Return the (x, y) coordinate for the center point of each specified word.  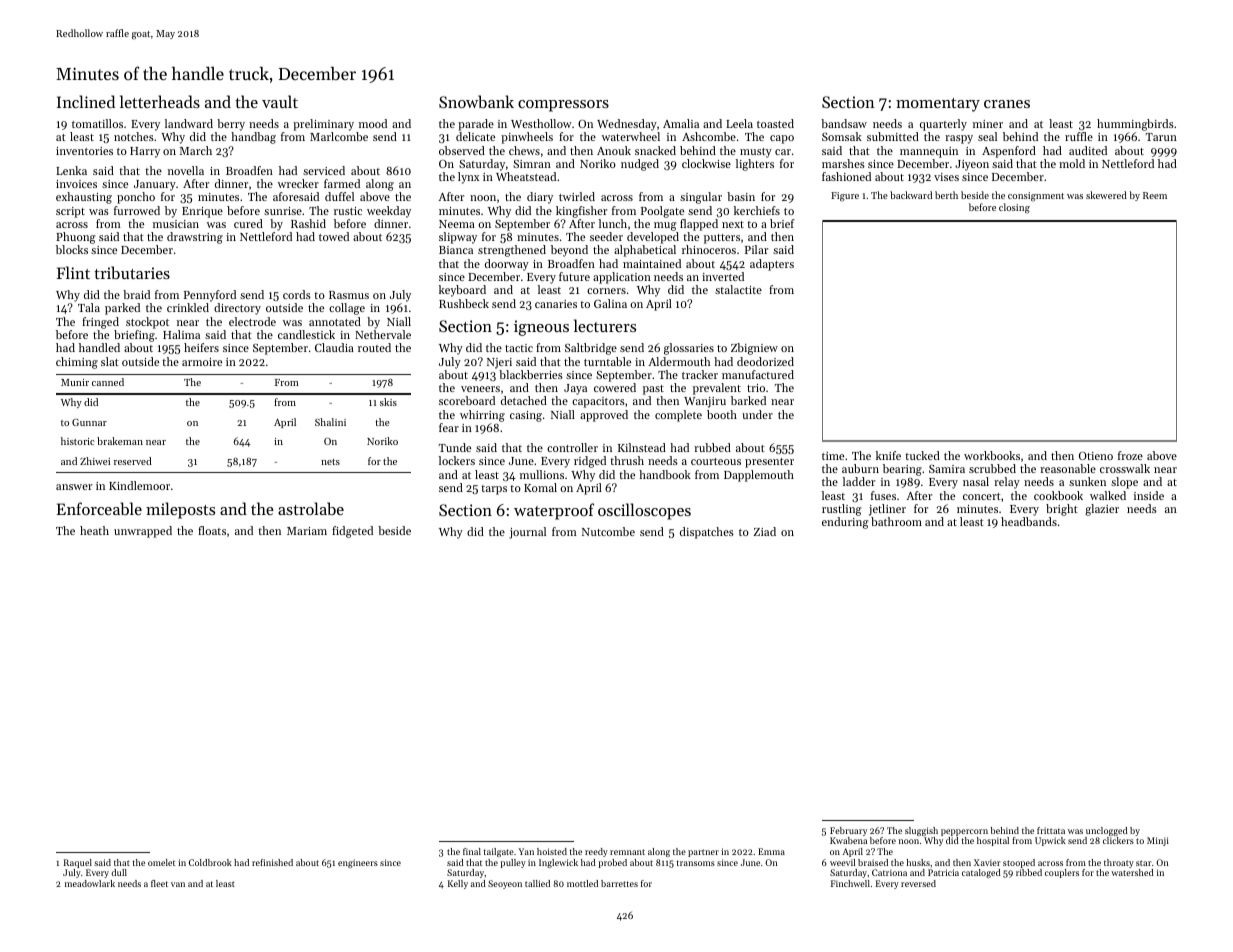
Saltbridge (591, 349)
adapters (772, 265)
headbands (1029, 521)
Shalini (330, 422)
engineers (358, 863)
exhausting (84, 198)
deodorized (765, 361)
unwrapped (143, 532)
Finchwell (850, 883)
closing (1014, 208)
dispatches (707, 533)
